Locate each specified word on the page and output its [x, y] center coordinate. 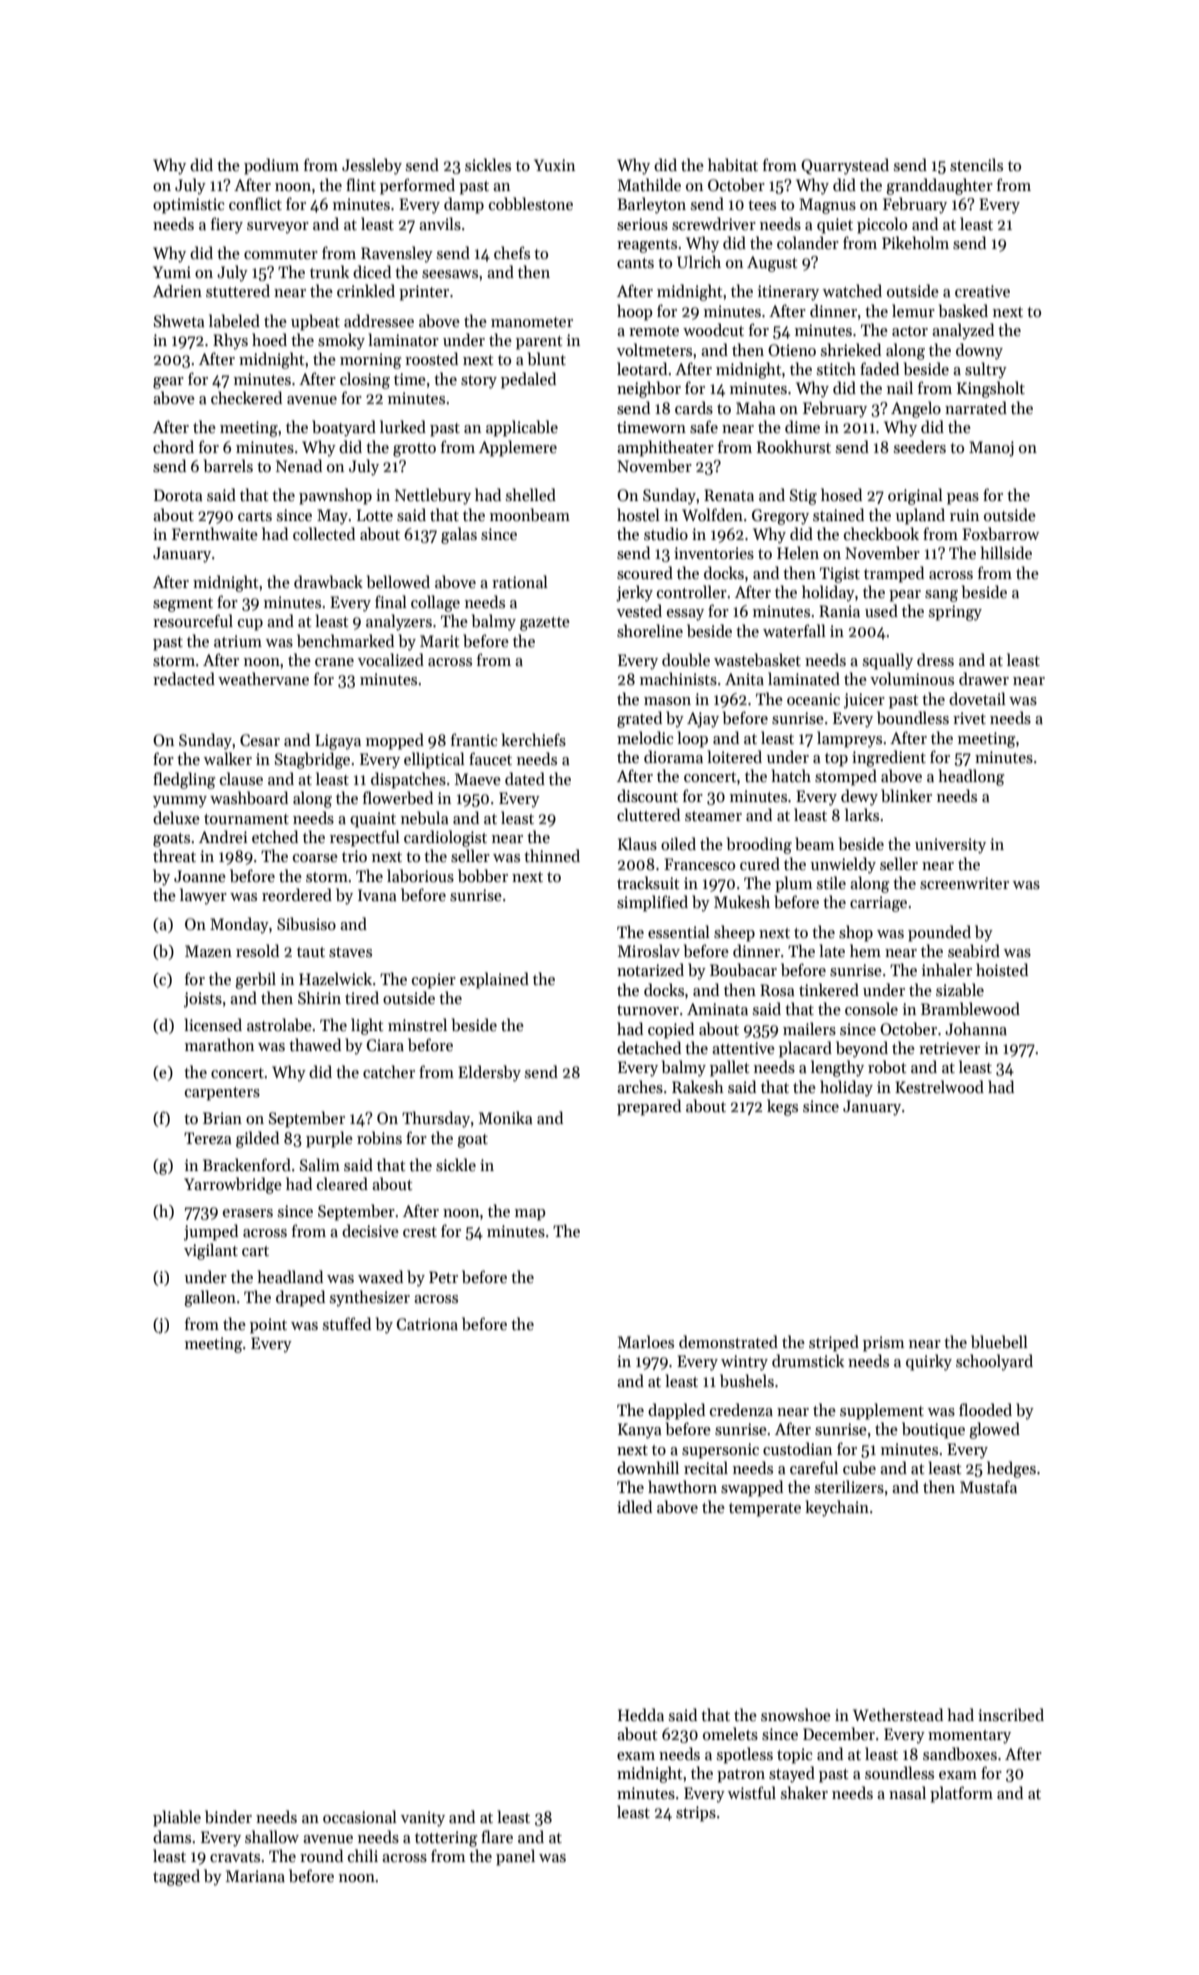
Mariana [255, 1876]
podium [271, 166]
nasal [907, 1792]
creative [982, 291]
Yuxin [554, 165]
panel [515, 1857]
